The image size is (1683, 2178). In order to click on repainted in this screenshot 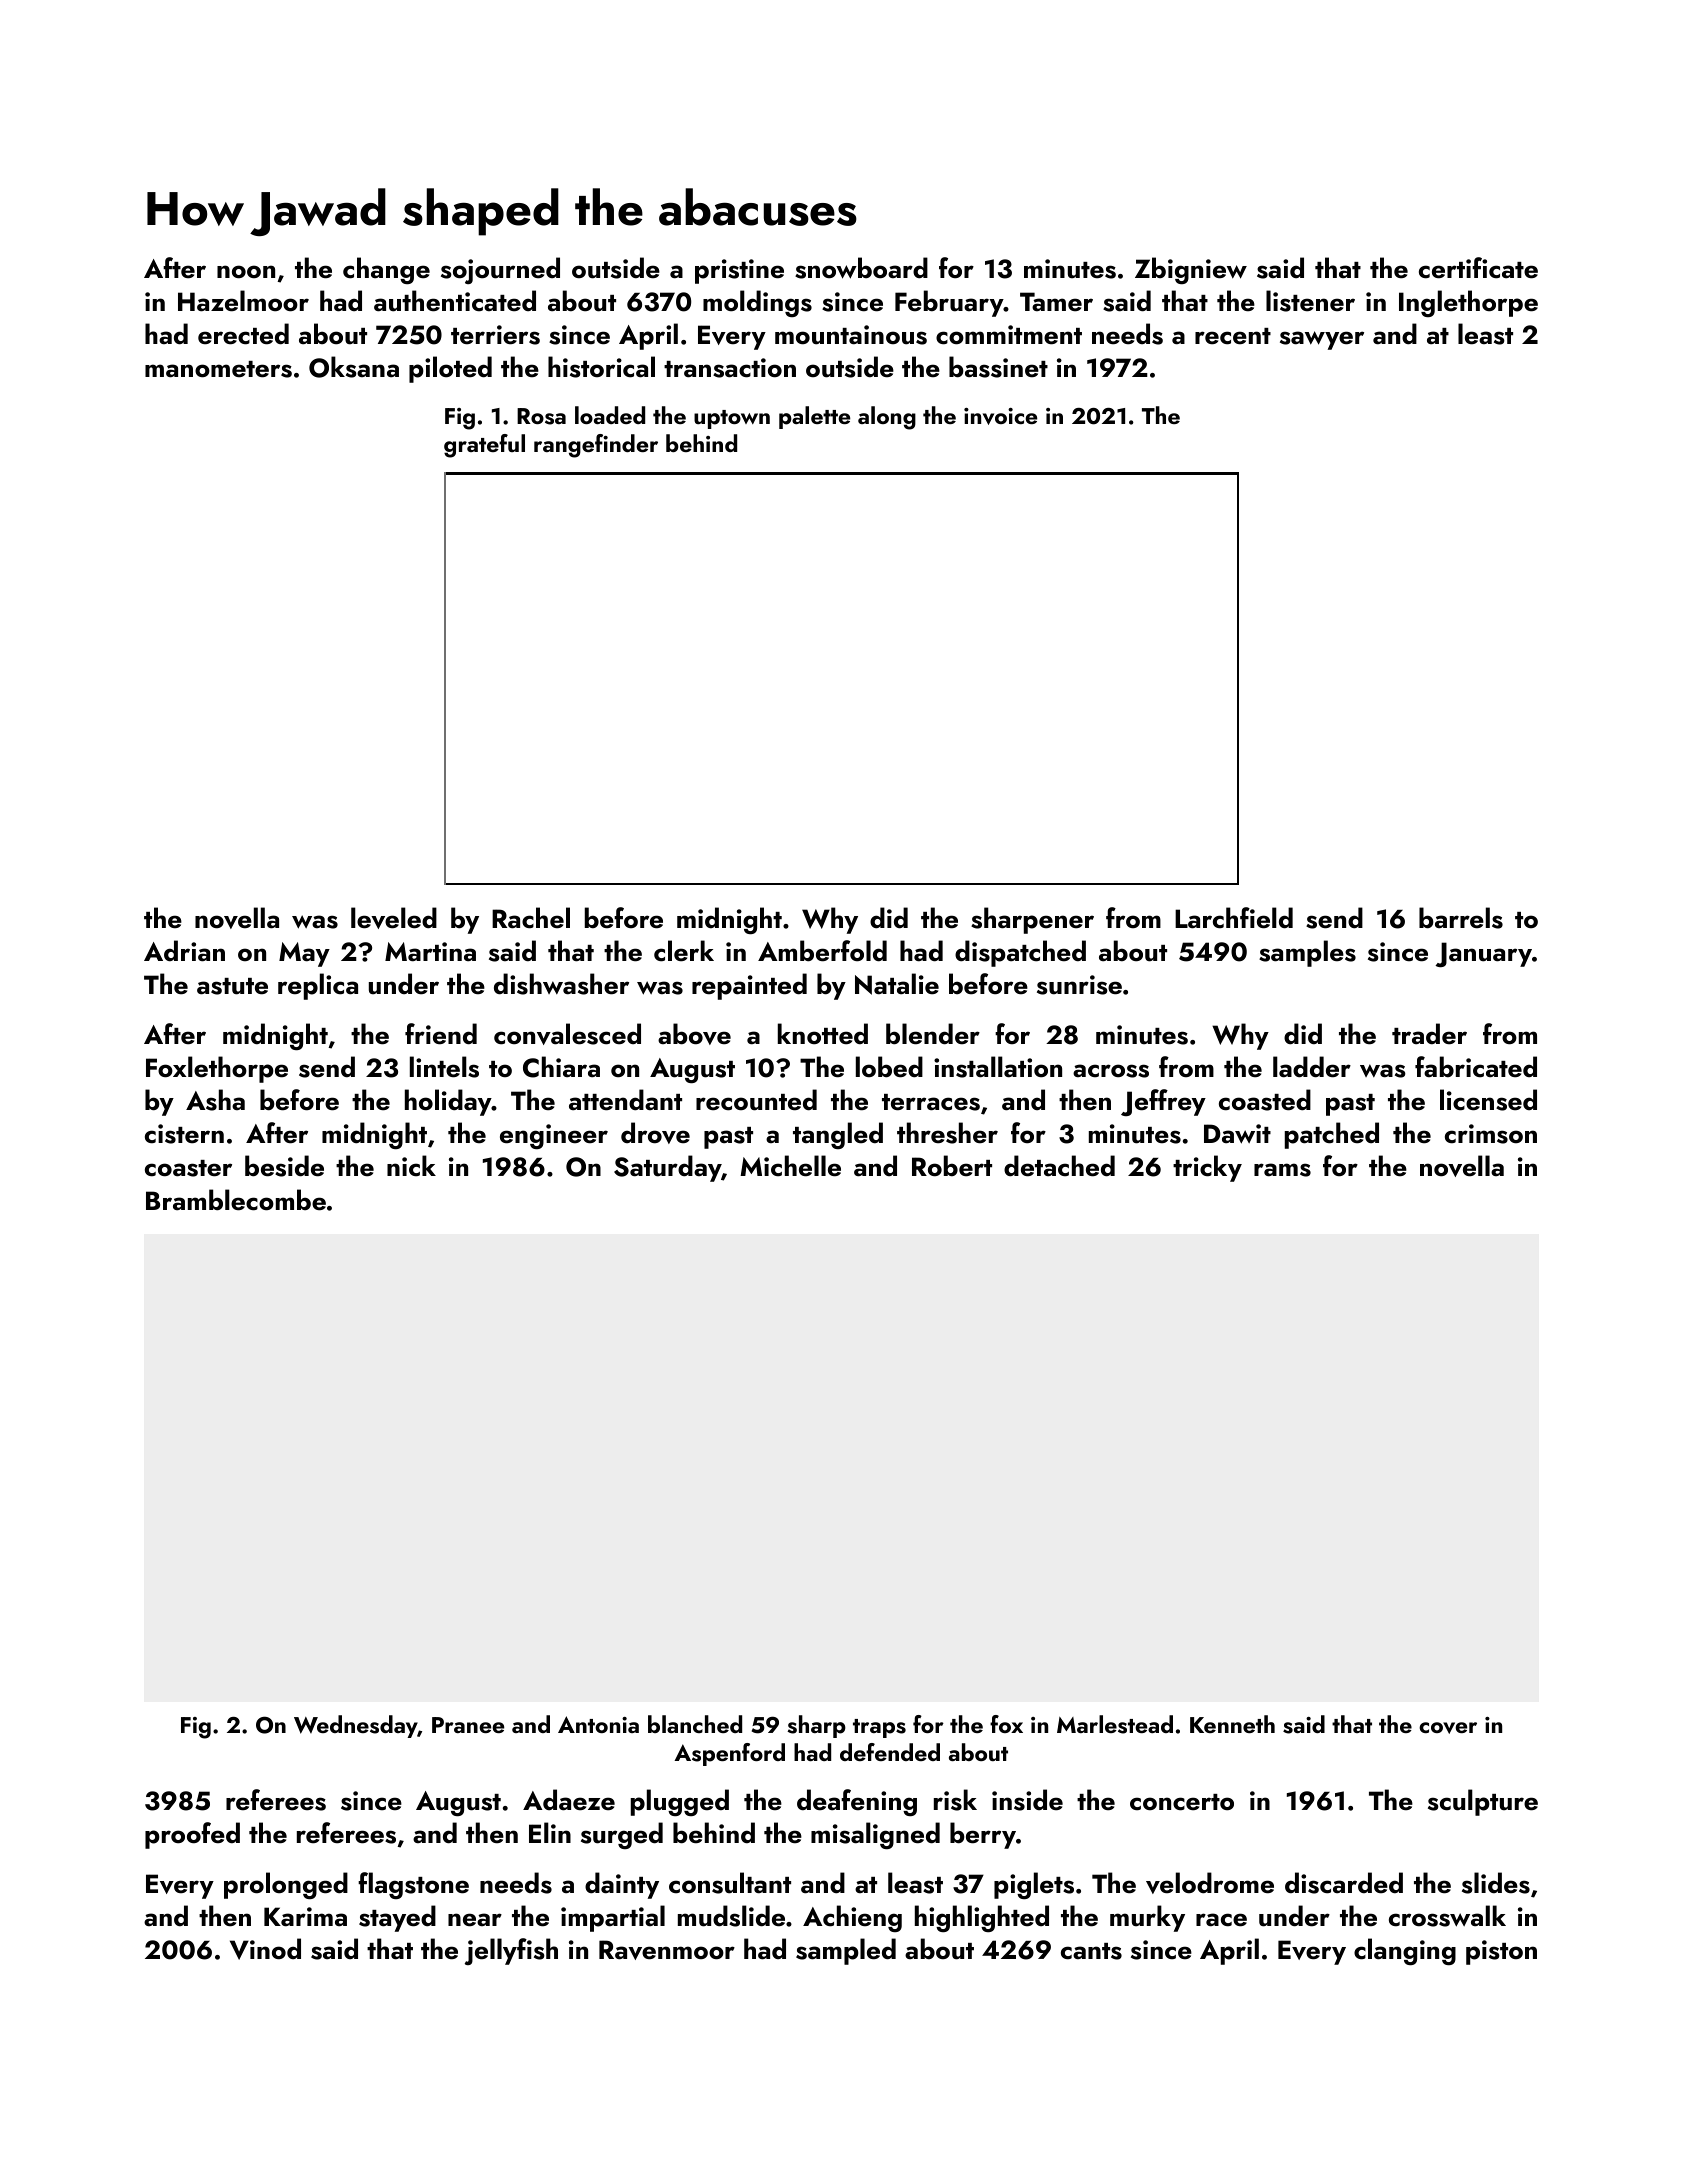, I will do `click(749, 986)`.
